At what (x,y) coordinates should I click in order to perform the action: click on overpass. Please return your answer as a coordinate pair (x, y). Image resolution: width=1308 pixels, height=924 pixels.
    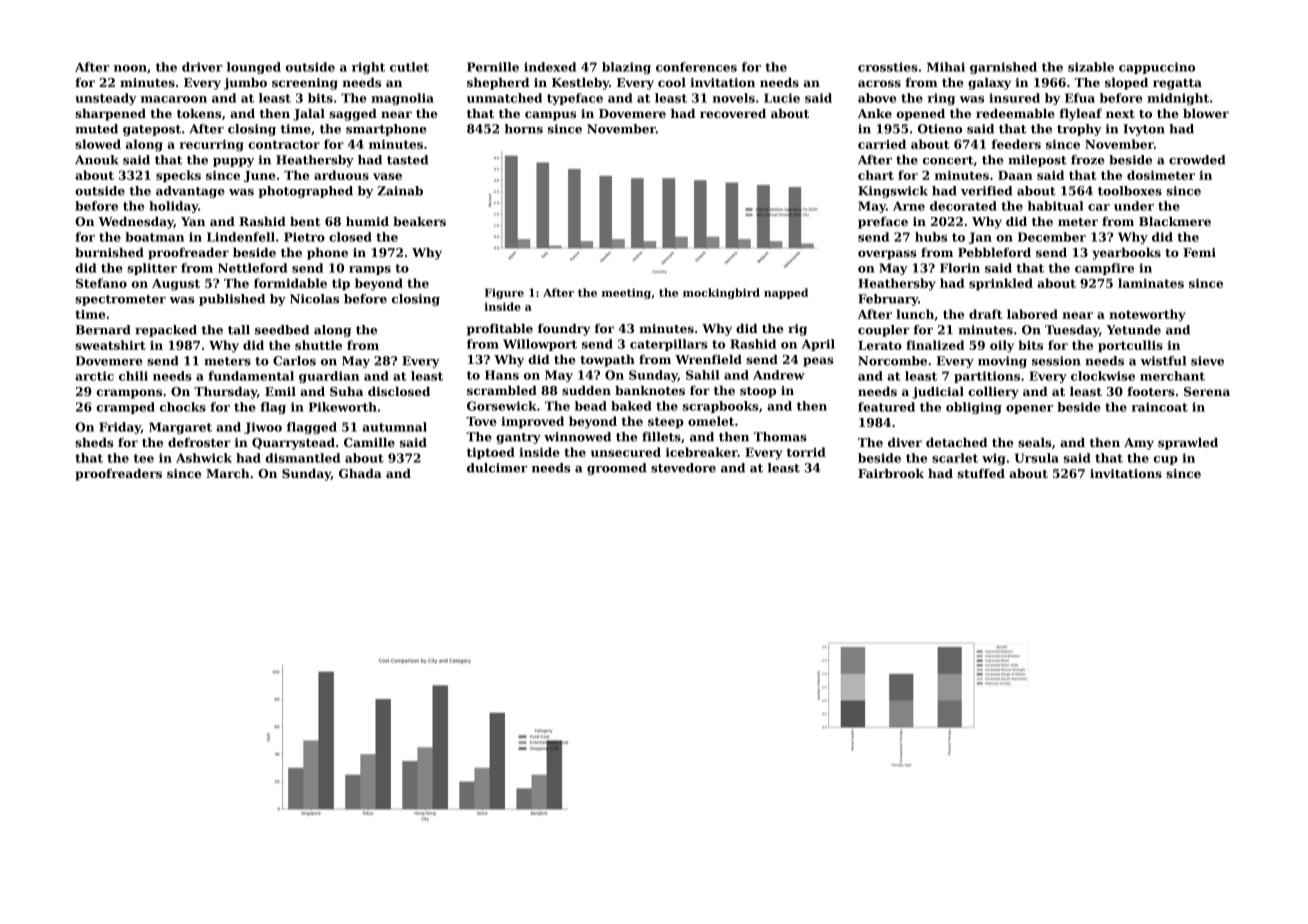
    Looking at the image, I should click on (887, 255).
